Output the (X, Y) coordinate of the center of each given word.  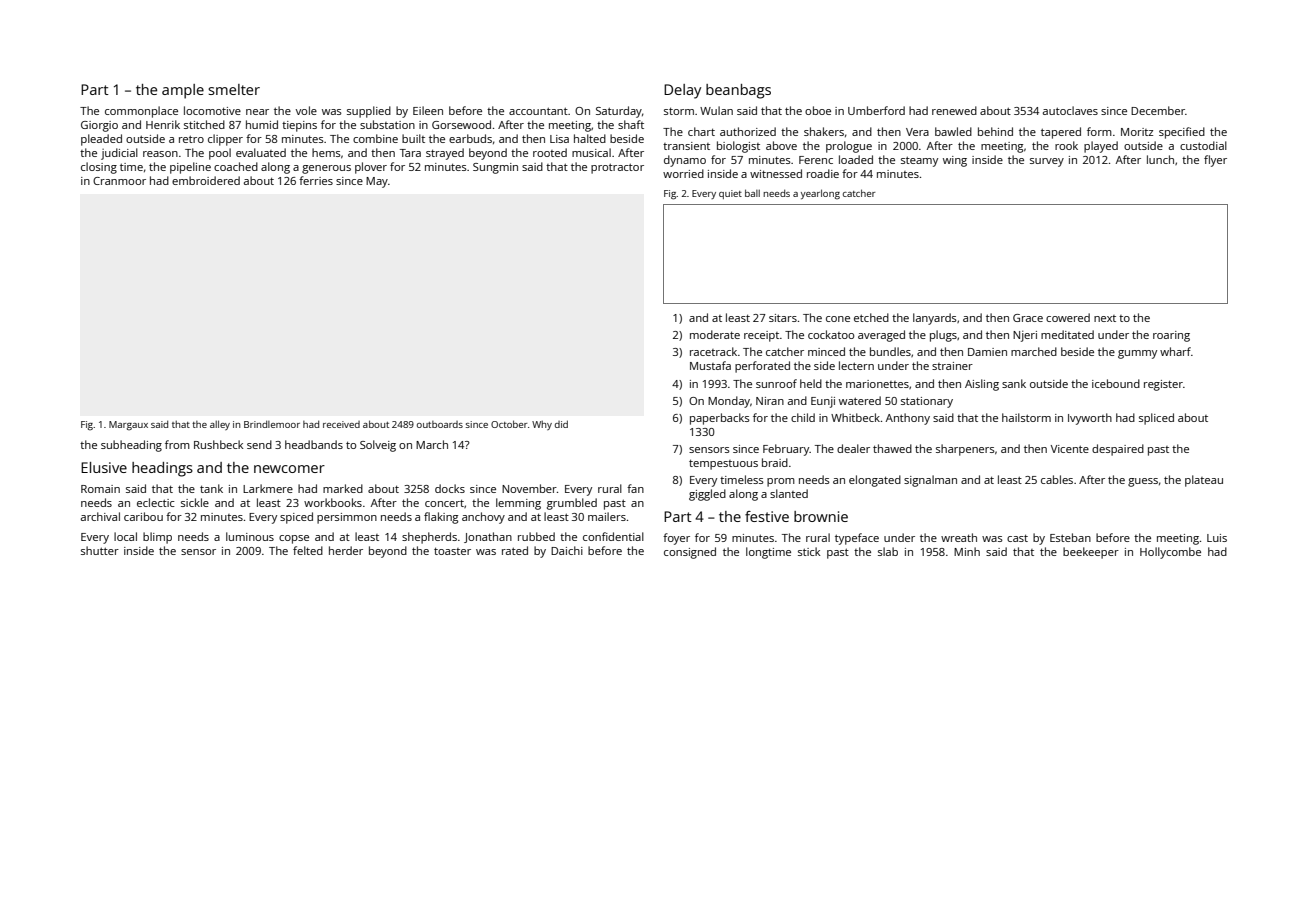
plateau (1204, 481)
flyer (1215, 161)
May (377, 182)
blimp (157, 538)
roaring (1171, 336)
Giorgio (99, 126)
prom (781, 482)
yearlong (820, 194)
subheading (131, 446)
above (781, 145)
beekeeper (1091, 553)
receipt (761, 336)
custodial (1203, 145)
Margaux (128, 426)
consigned (690, 553)
